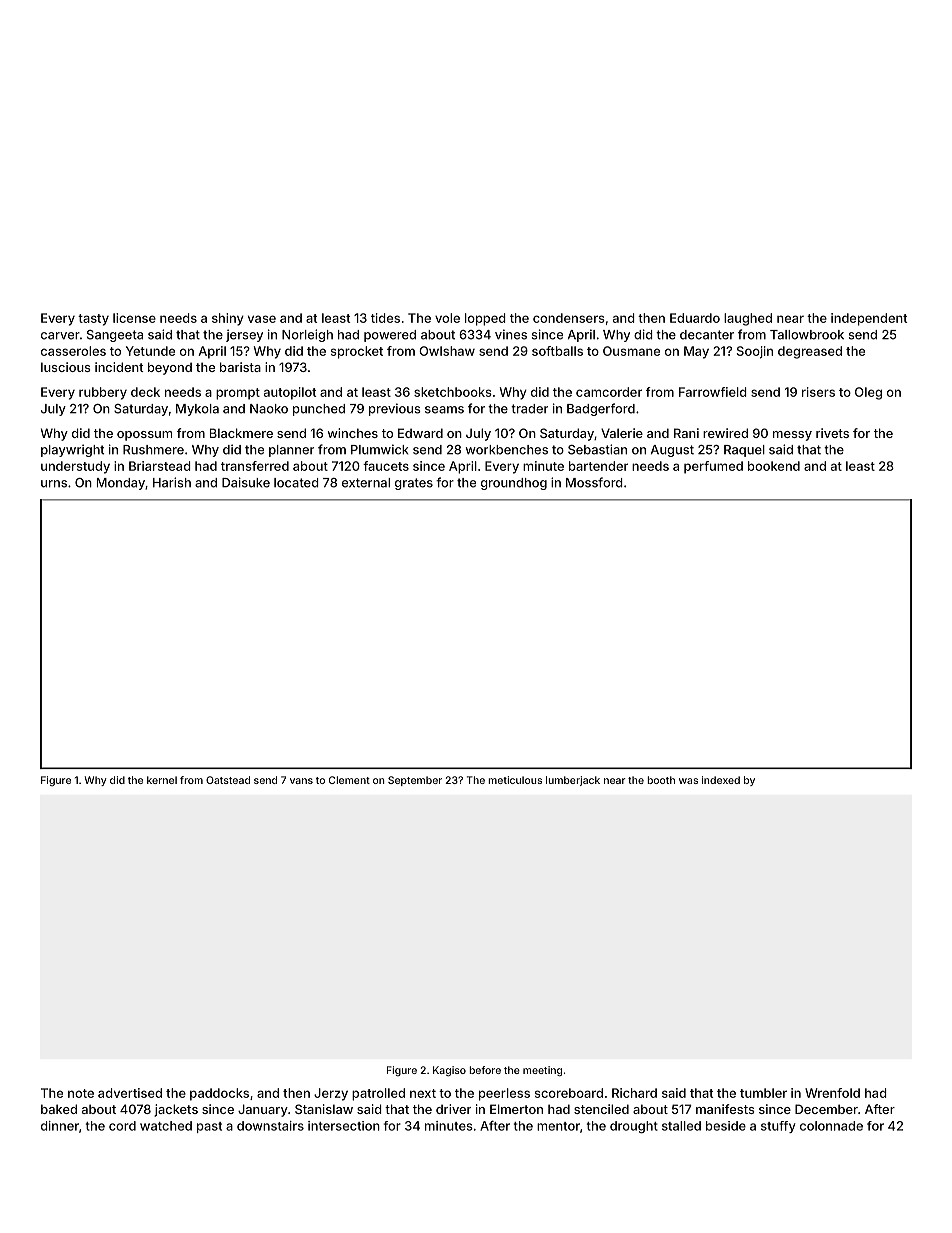 The height and width of the page is (1233, 952). What do you see at coordinates (219, 1094) in the page?
I see `paddocks` at bounding box center [219, 1094].
